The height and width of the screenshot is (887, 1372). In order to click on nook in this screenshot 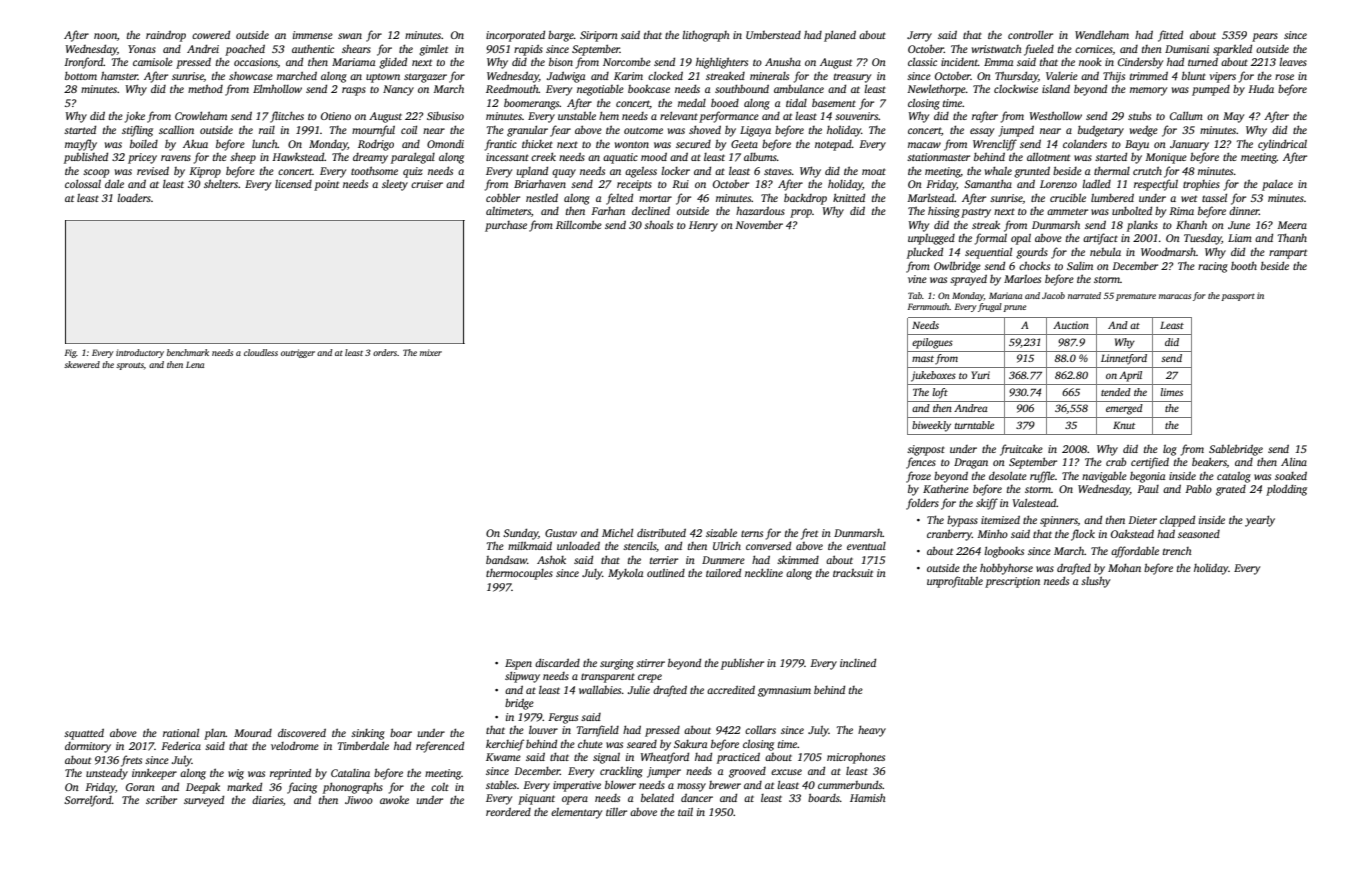, I will do `click(1090, 62)`.
